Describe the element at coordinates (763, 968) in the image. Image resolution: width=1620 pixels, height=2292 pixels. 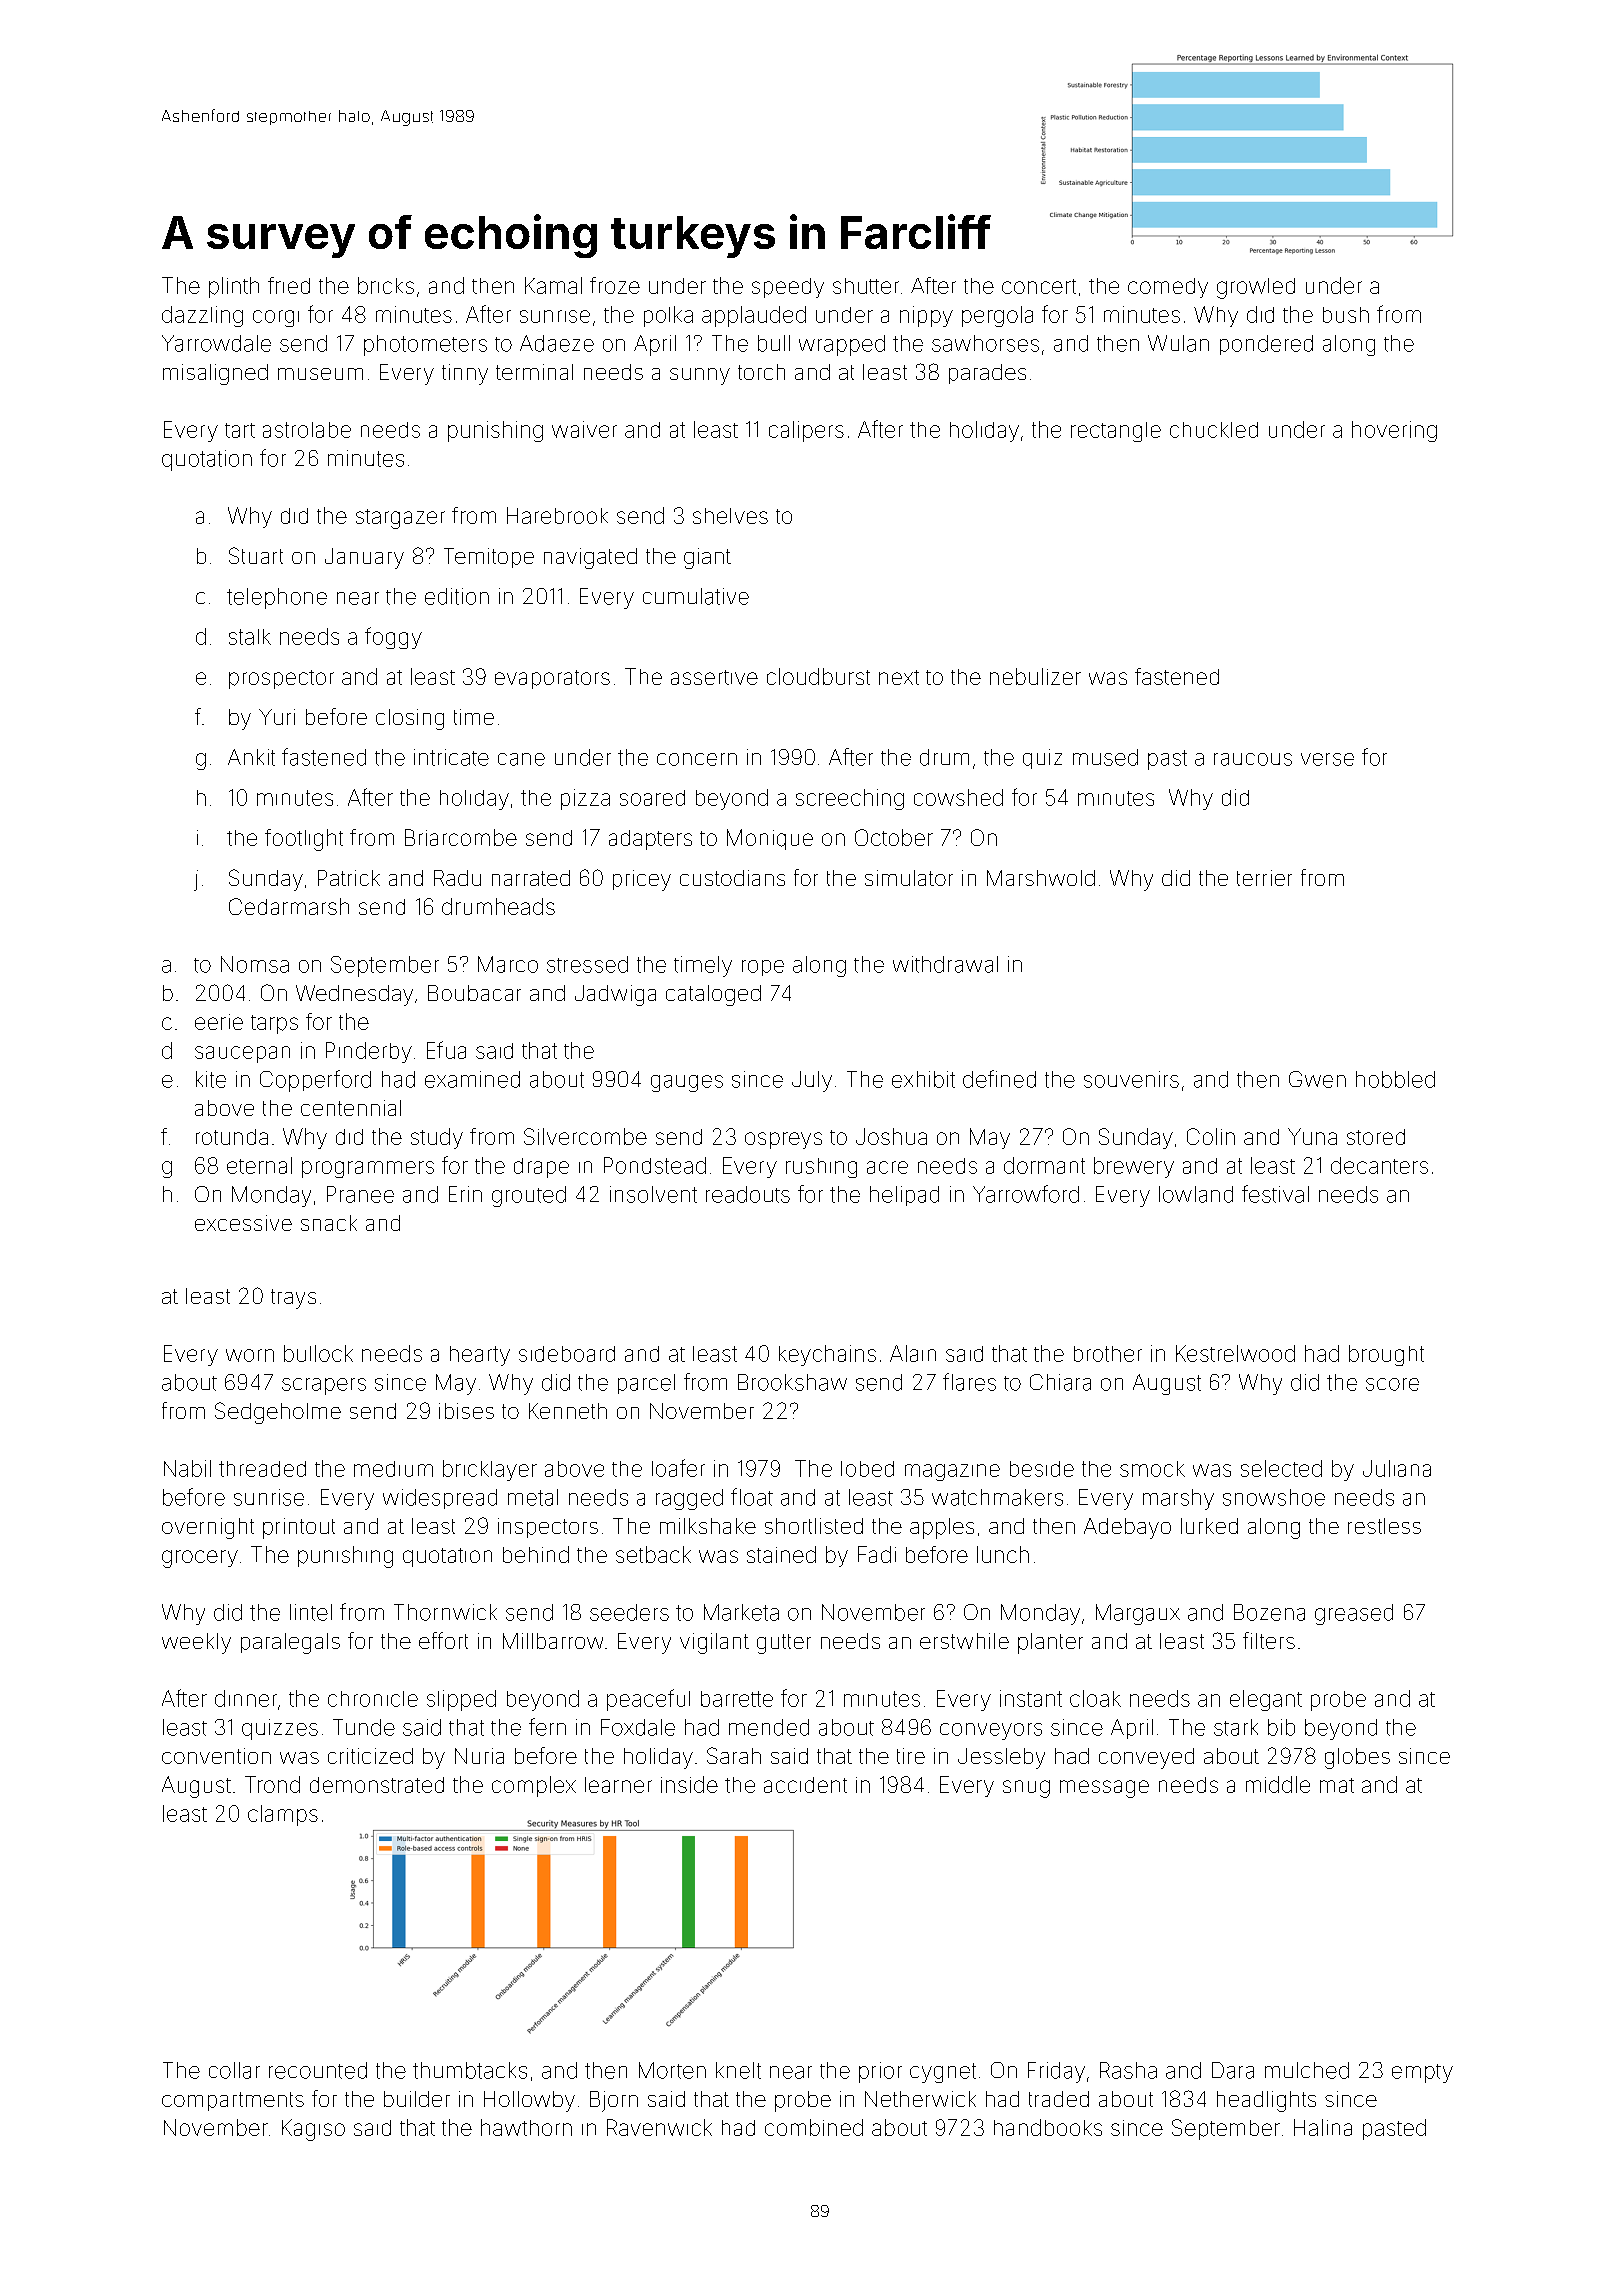
I see `rope` at that location.
